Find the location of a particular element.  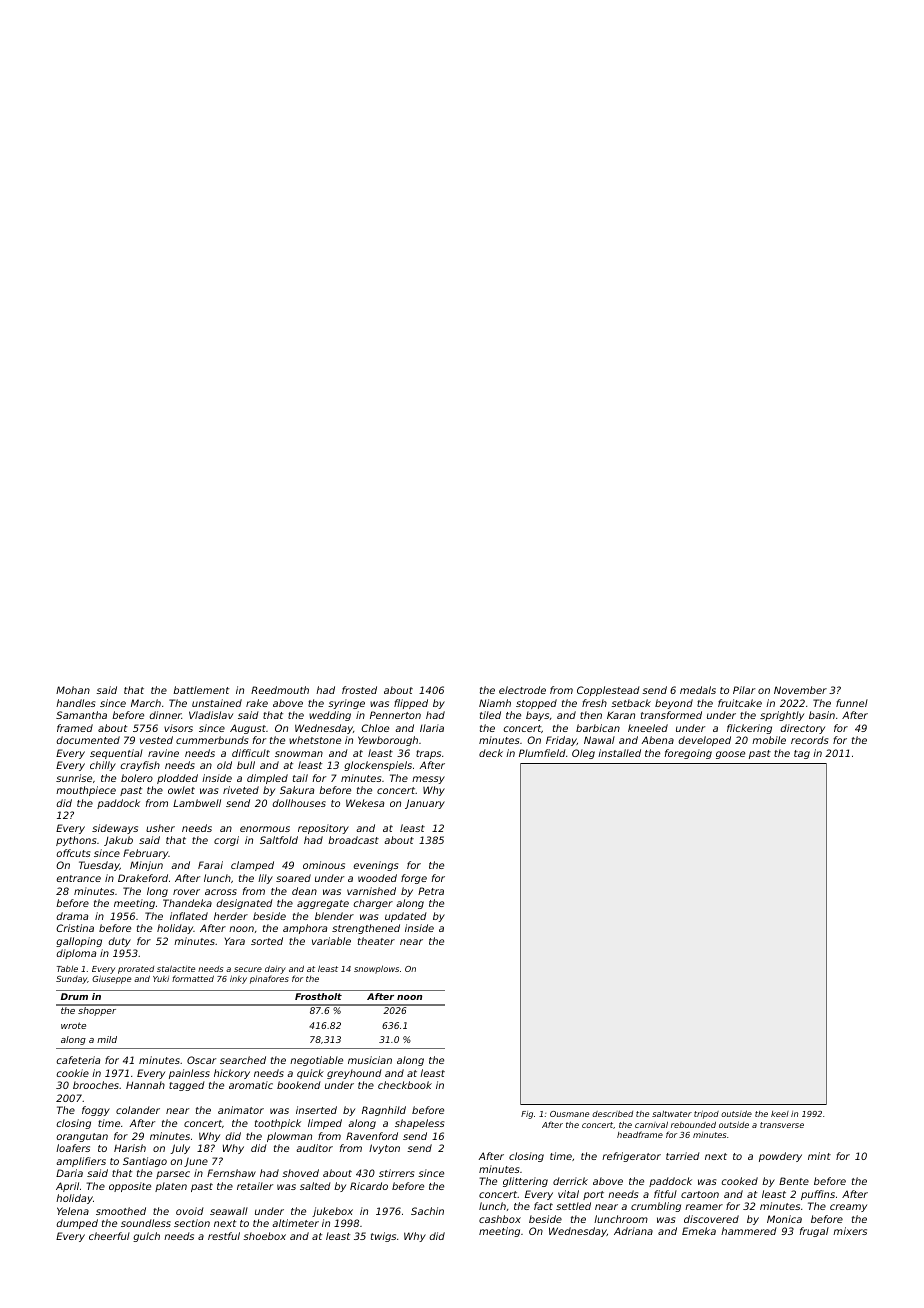

musician is located at coordinates (370, 1060).
